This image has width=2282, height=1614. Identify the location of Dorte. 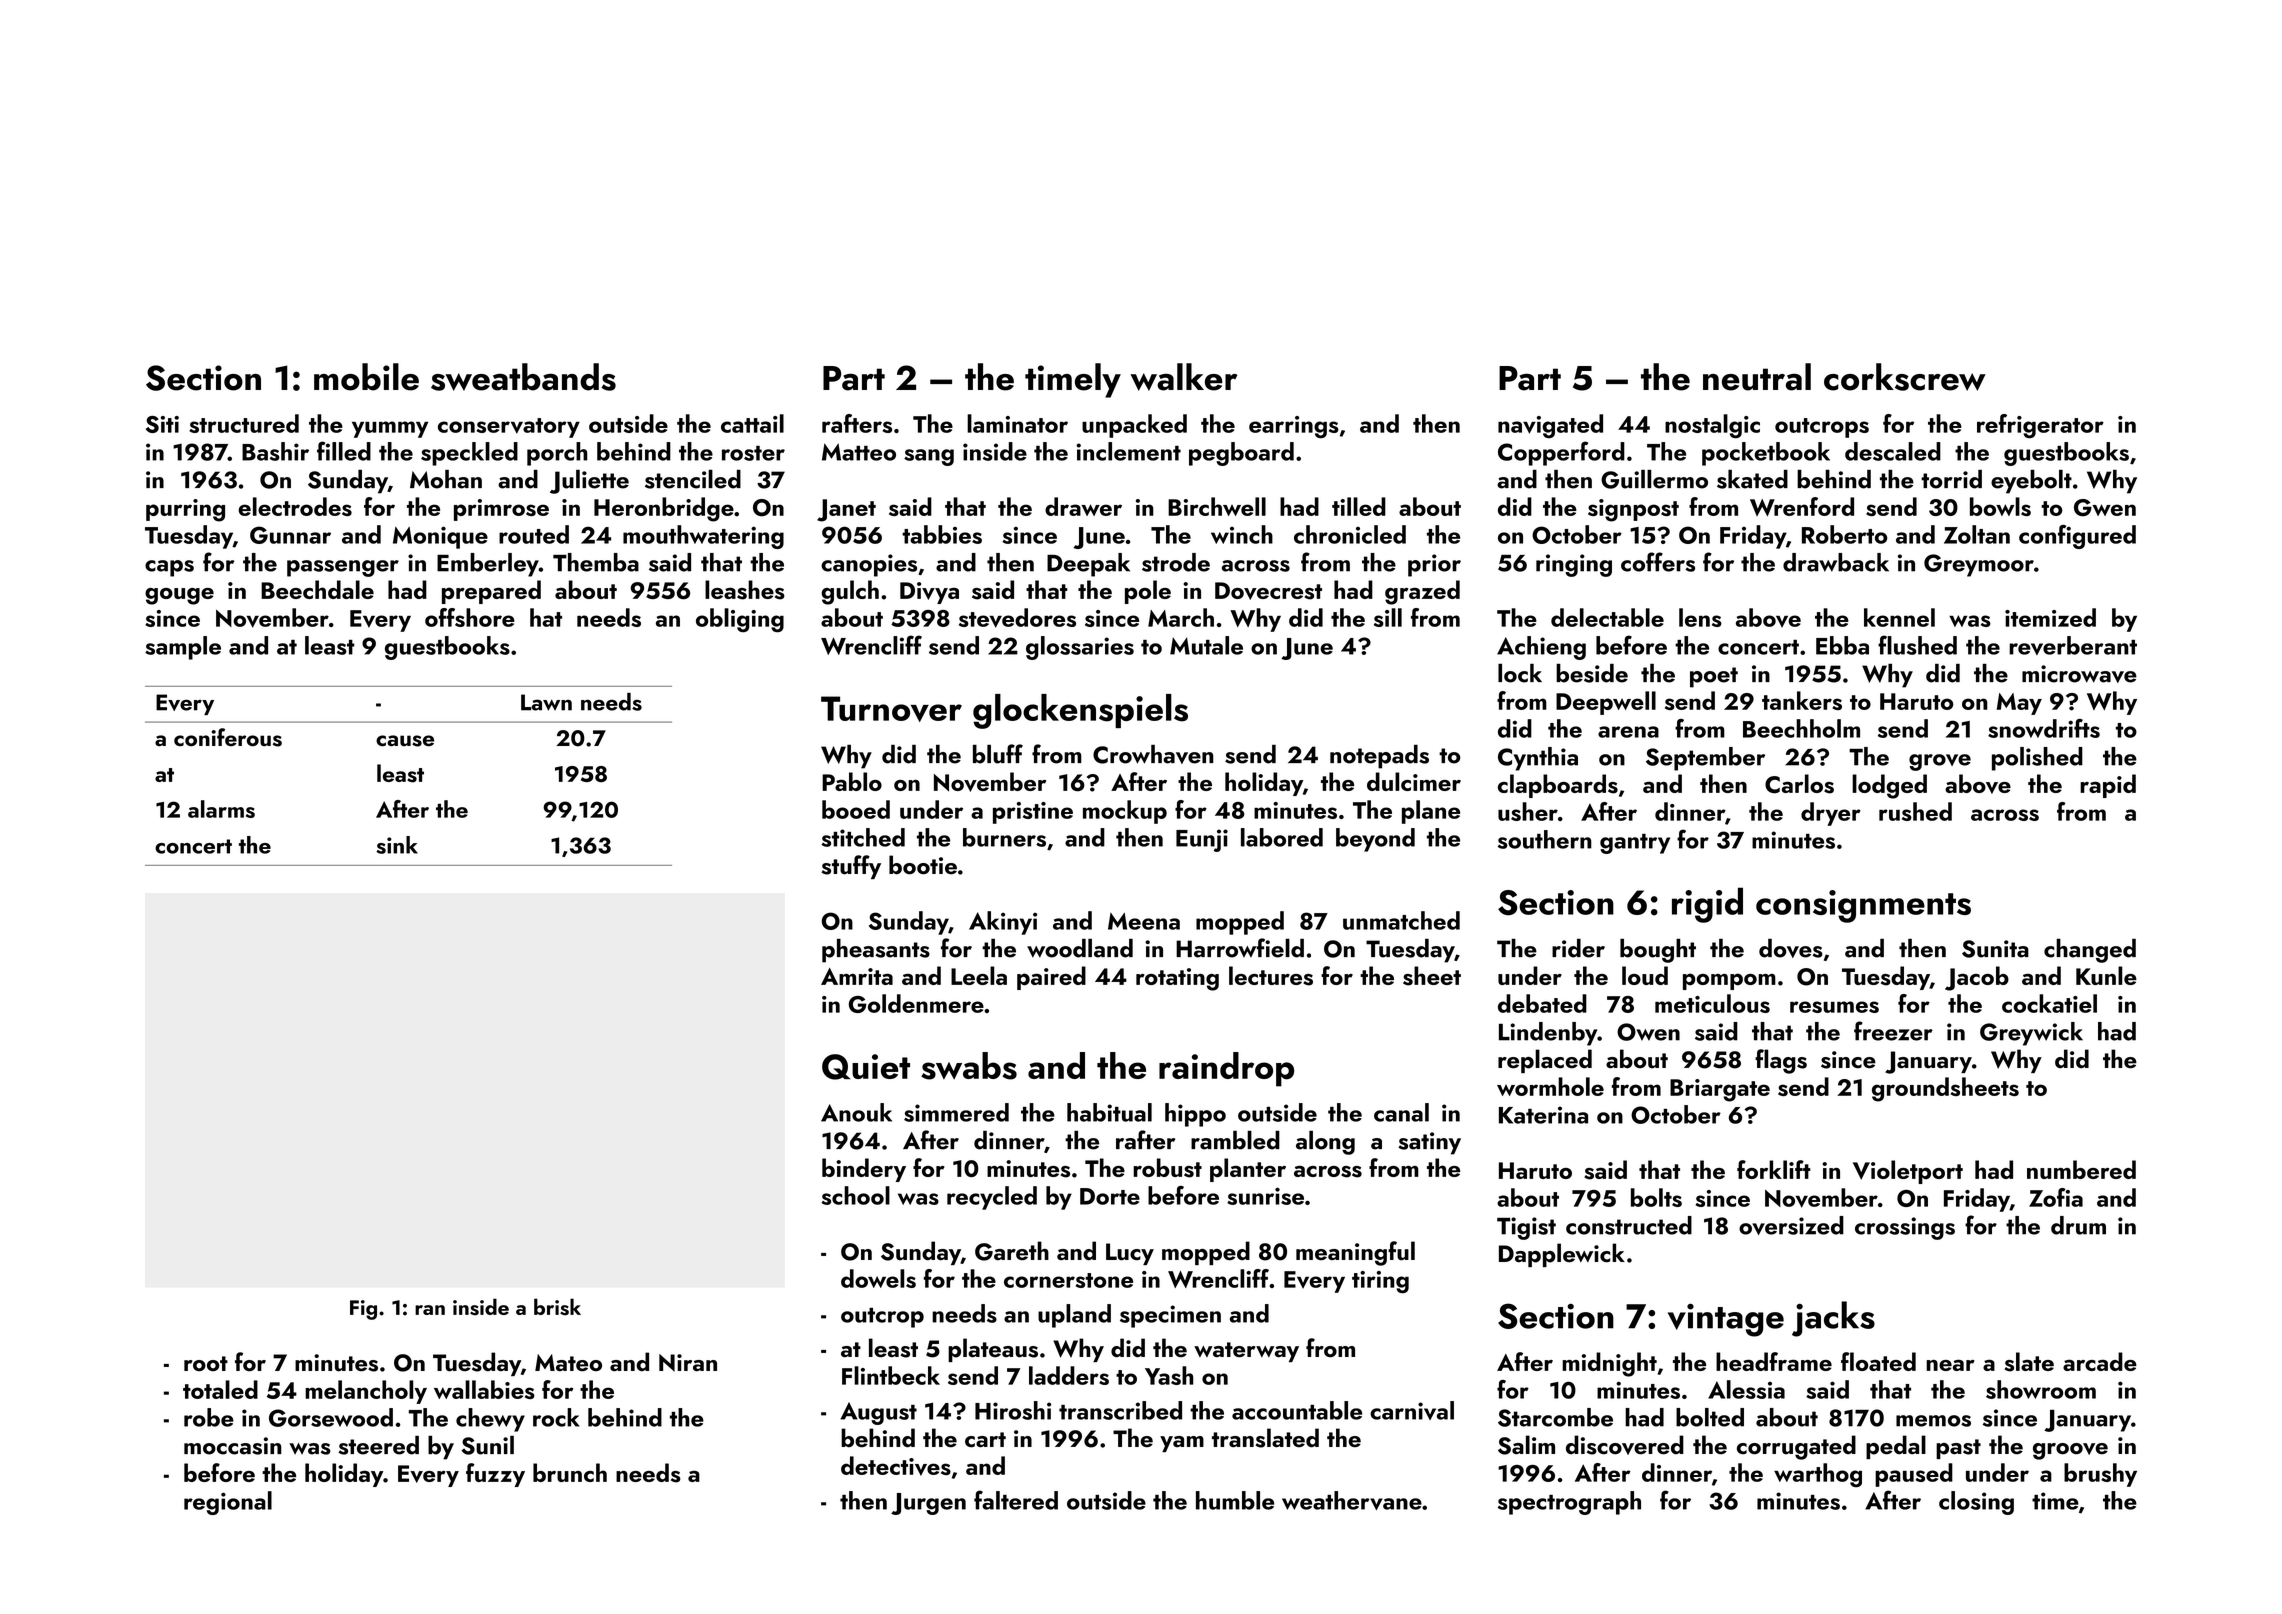
(1110, 1196).
